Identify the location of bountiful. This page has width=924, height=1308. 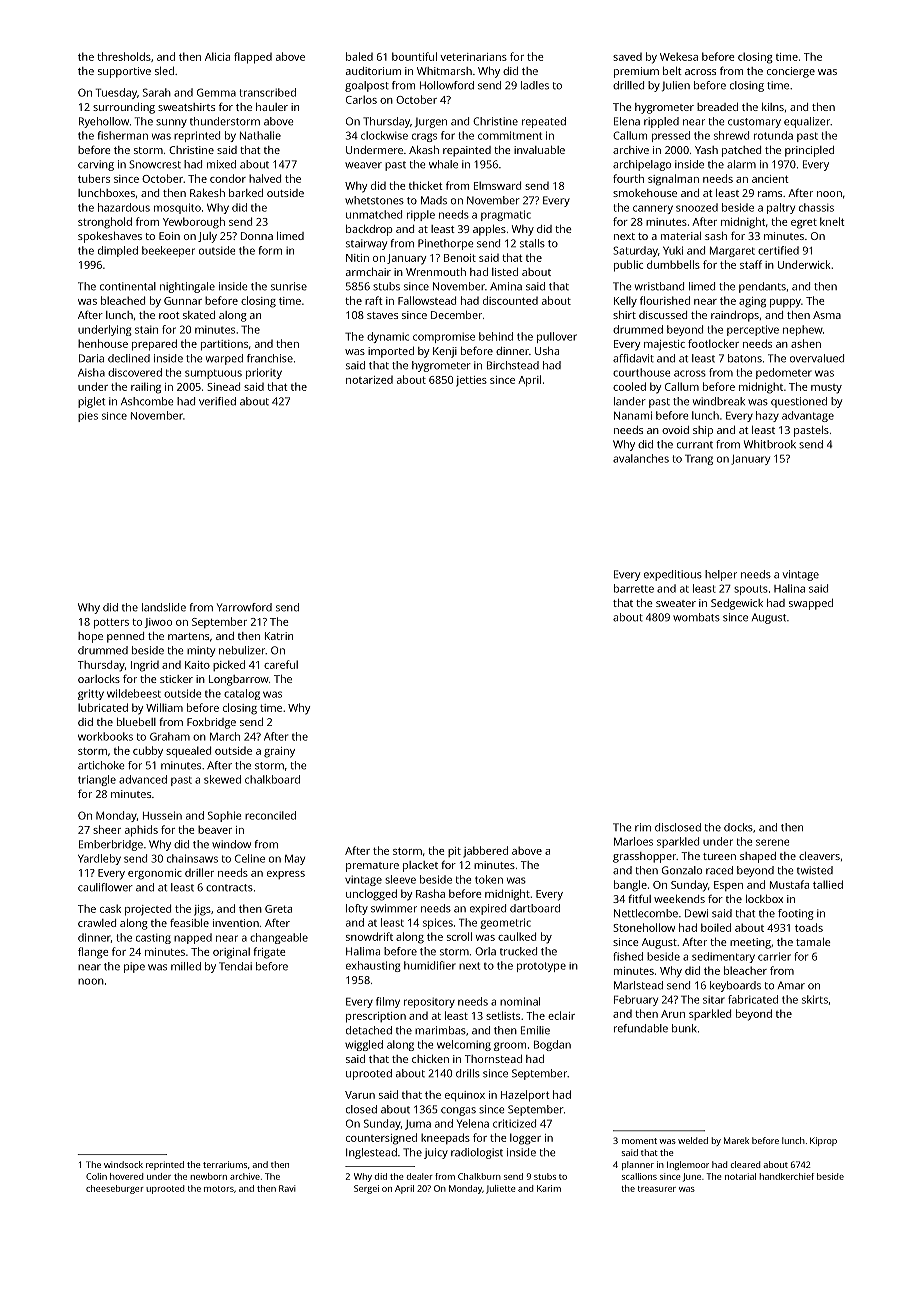
(414, 56).
